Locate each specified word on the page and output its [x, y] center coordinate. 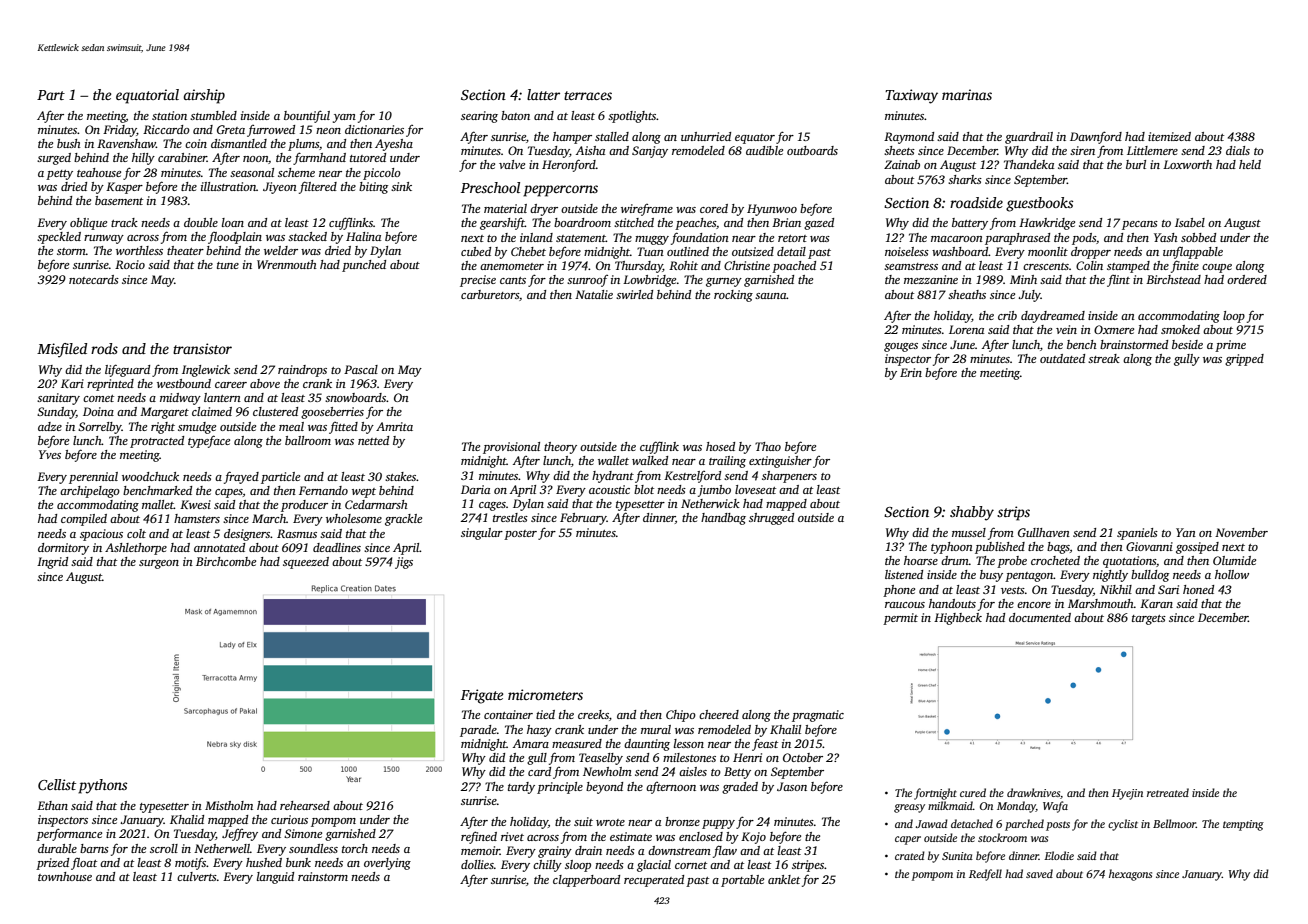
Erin [911, 372]
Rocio [130, 264]
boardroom [582, 222]
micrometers [545, 694]
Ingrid [52, 563]
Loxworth [1187, 164]
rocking [733, 296]
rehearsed [305, 805]
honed [1198, 589]
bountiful [307, 116]
